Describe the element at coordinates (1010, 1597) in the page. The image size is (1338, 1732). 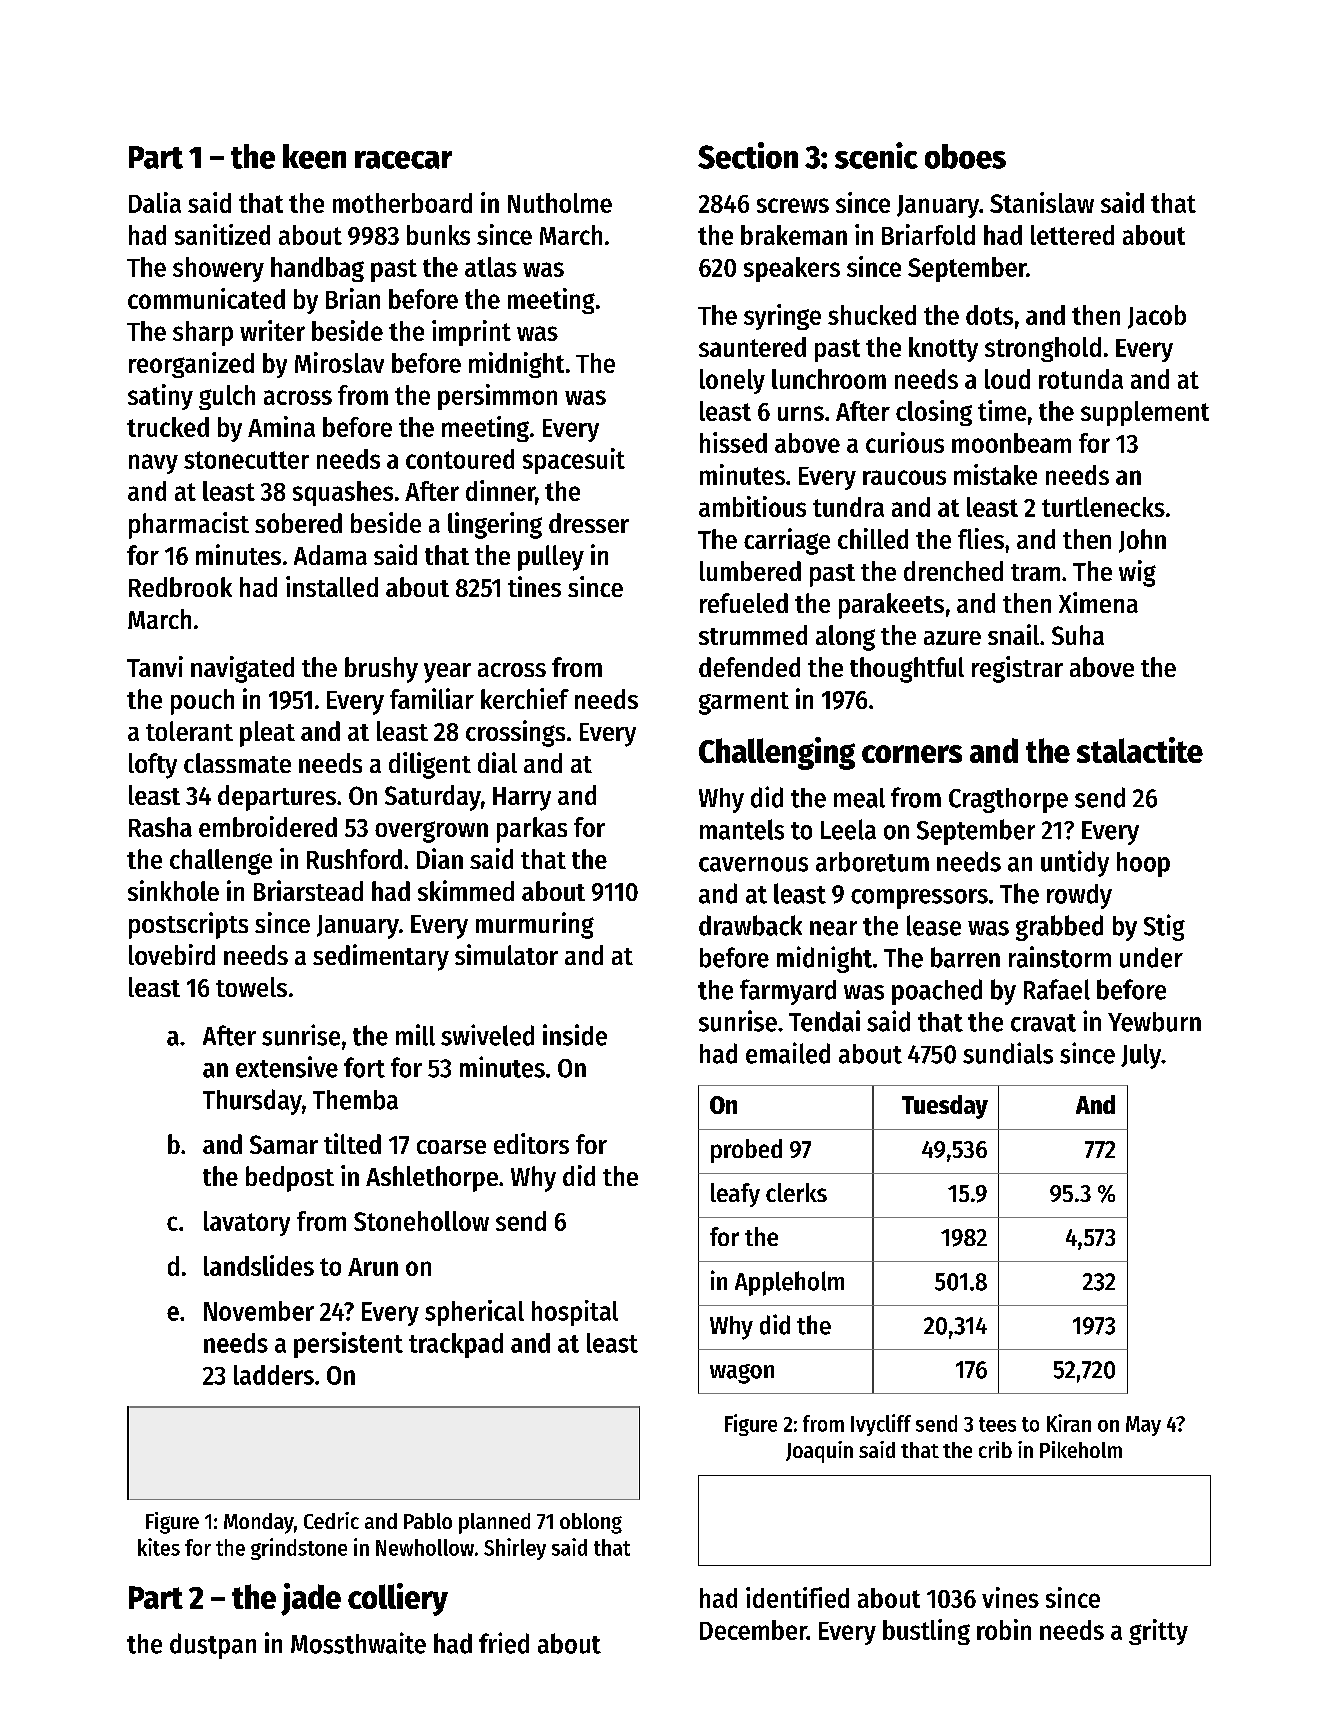
I see `vines` at that location.
